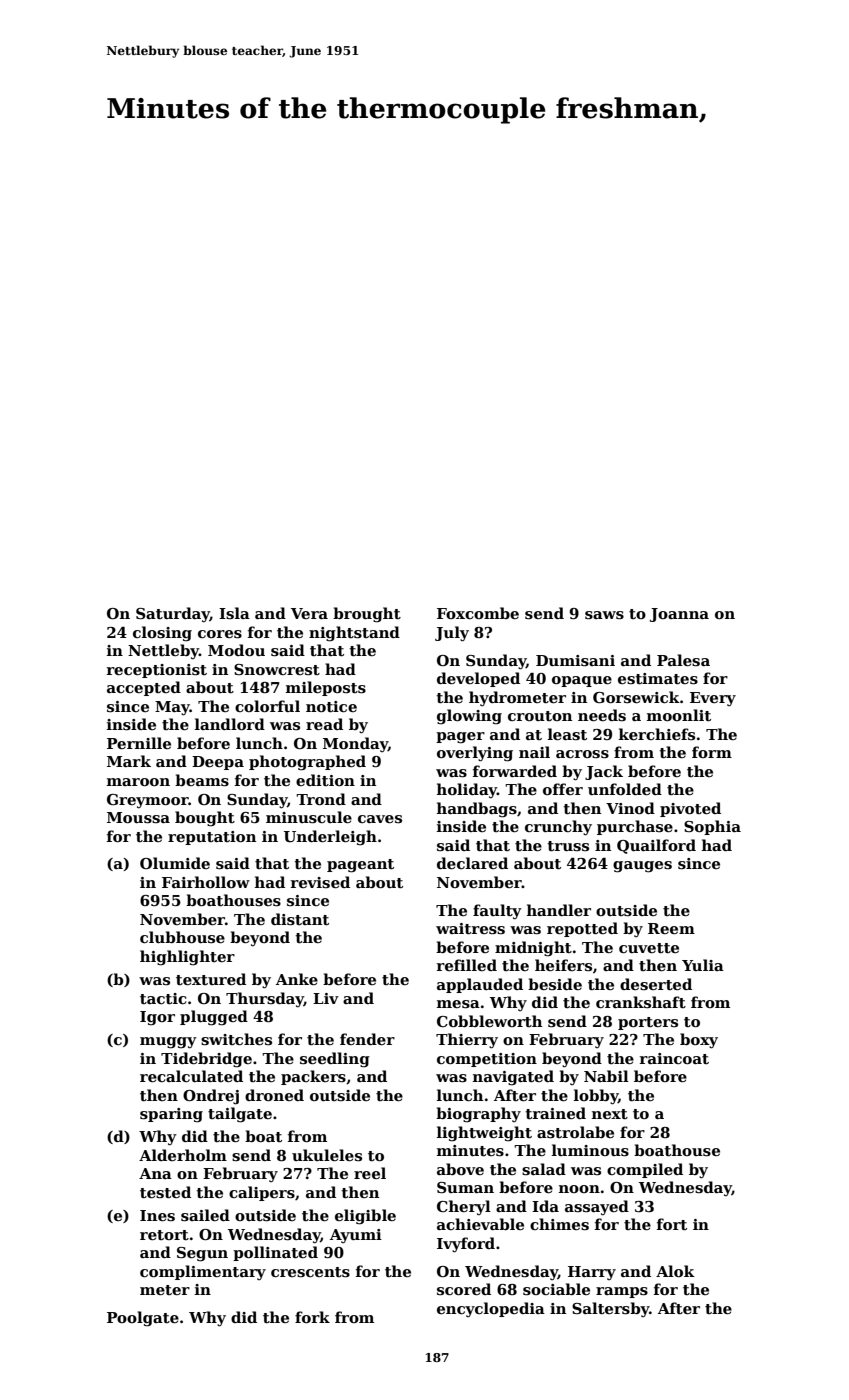 The image size is (849, 1400). Describe the element at coordinates (491, 1309) in the image. I see `encyclopedia` at that location.
